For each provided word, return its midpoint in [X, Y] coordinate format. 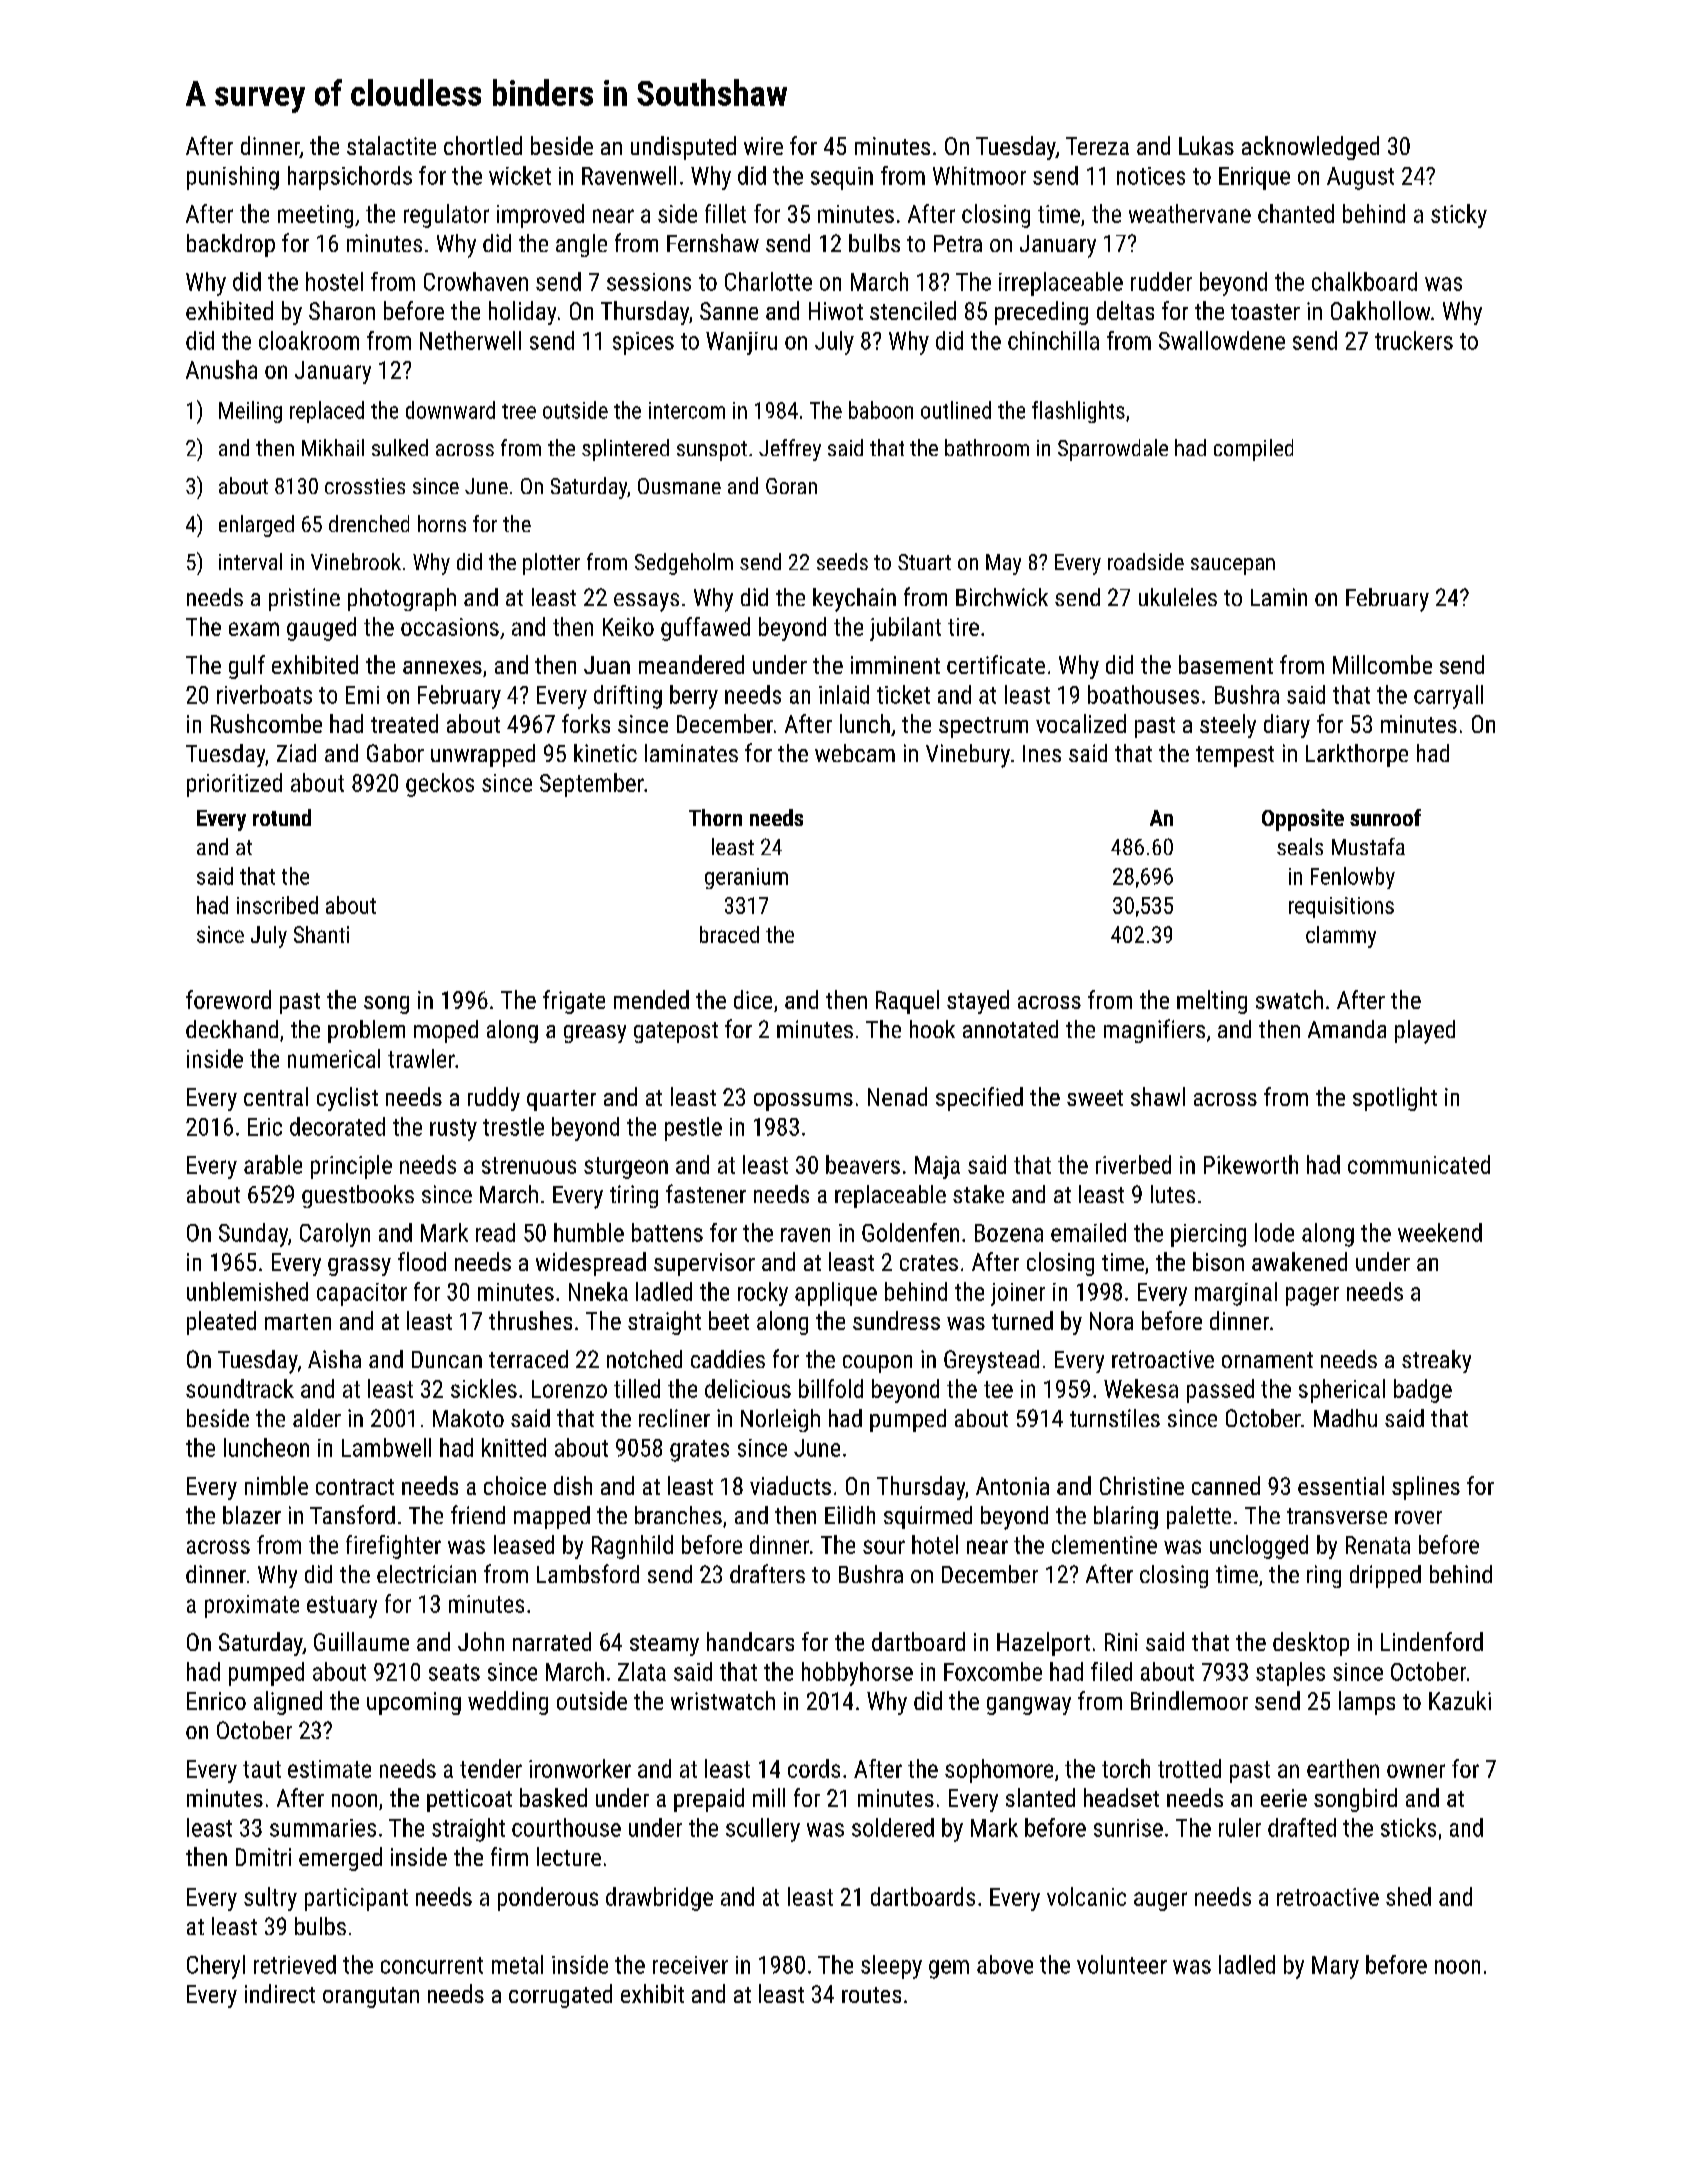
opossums [803, 1102]
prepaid [709, 1800]
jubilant [905, 629]
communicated [1419, 1164]
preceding [1041, 313]
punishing [233, 178]
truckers [1414, 340]
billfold [831, 1388]
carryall [1448, 697]
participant [356, 1899]
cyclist [347, 1099]
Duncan [447, 1359]
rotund [282, 817]
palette [1199, 1517]
